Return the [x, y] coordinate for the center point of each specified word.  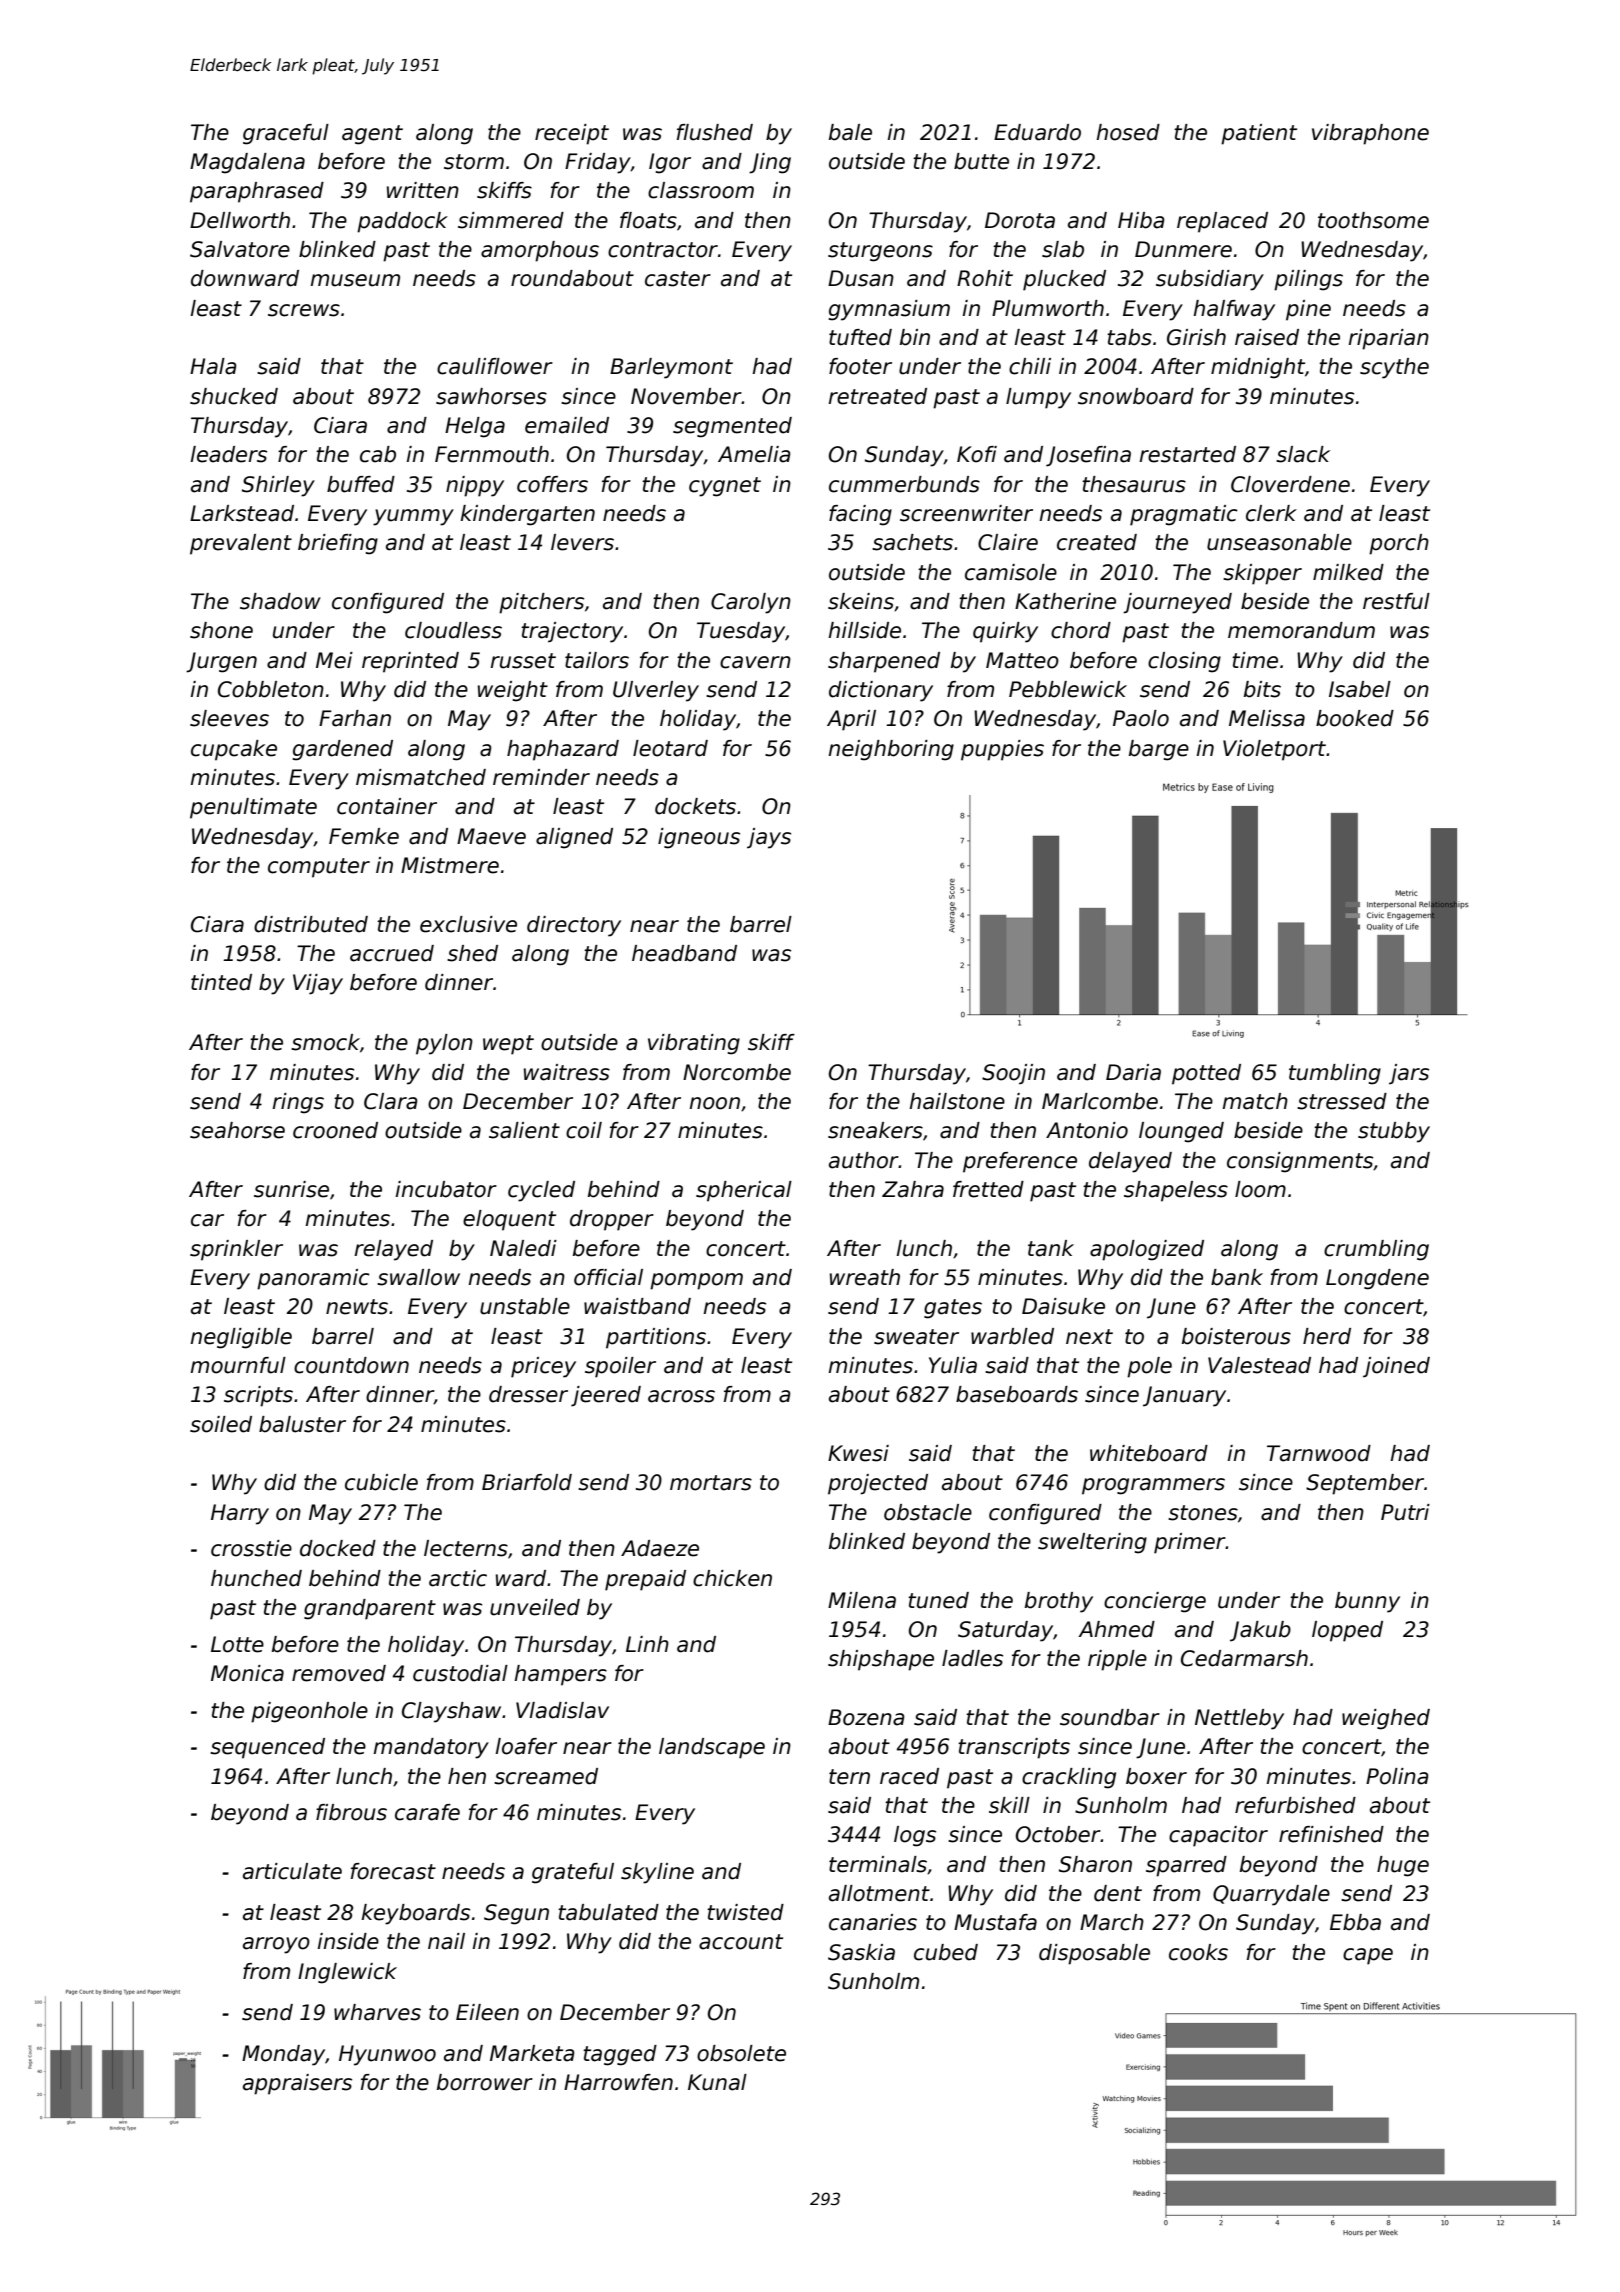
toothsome [1373, 220]
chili [1030, 366]
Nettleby [1239, 1719]
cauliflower [495, 366]
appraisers [297, 2084]
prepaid [645, 1580]
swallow [418, 1277]
